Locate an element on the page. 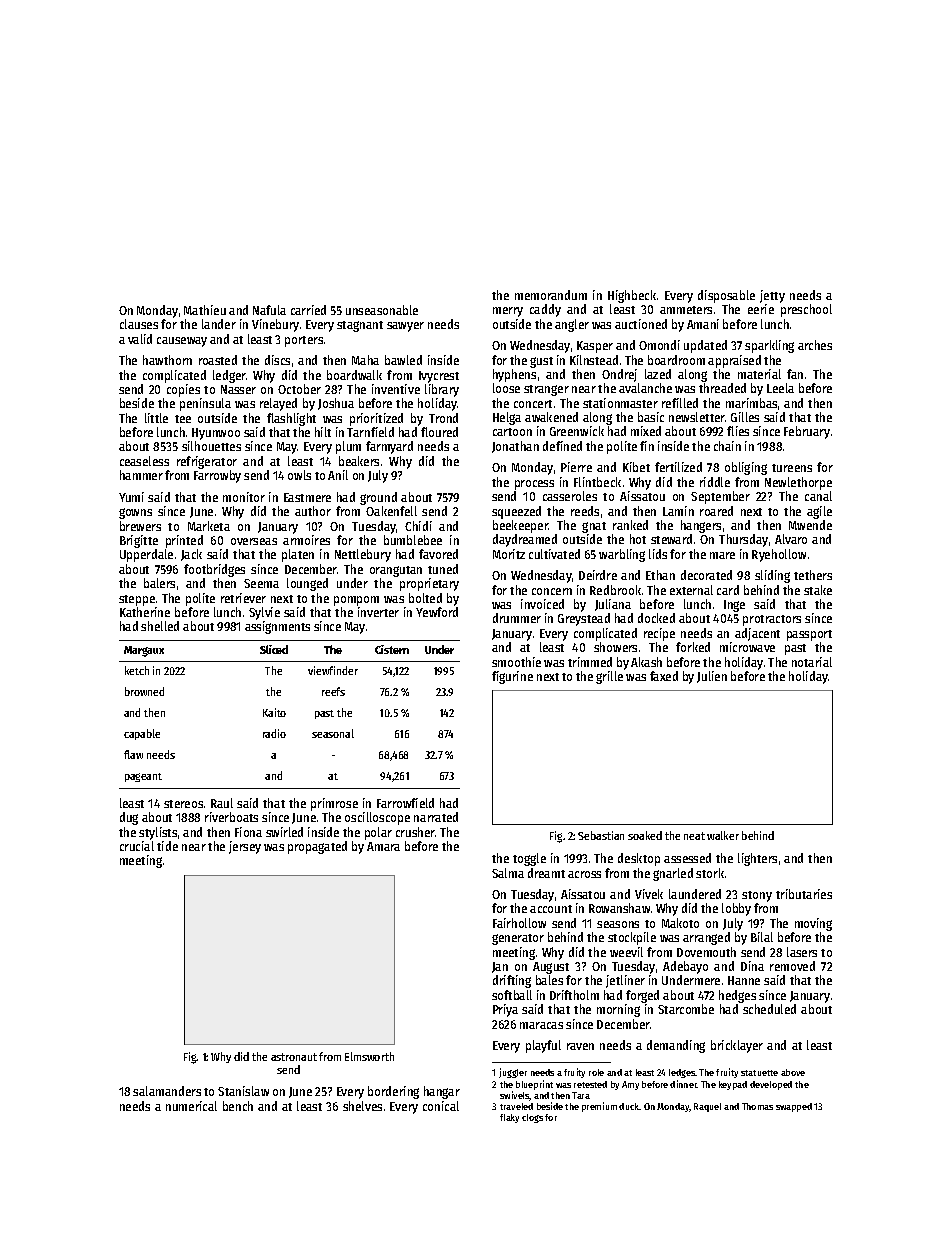 The height and width of the page is (1233, 952). radio is located at coordinates (274, 733).
